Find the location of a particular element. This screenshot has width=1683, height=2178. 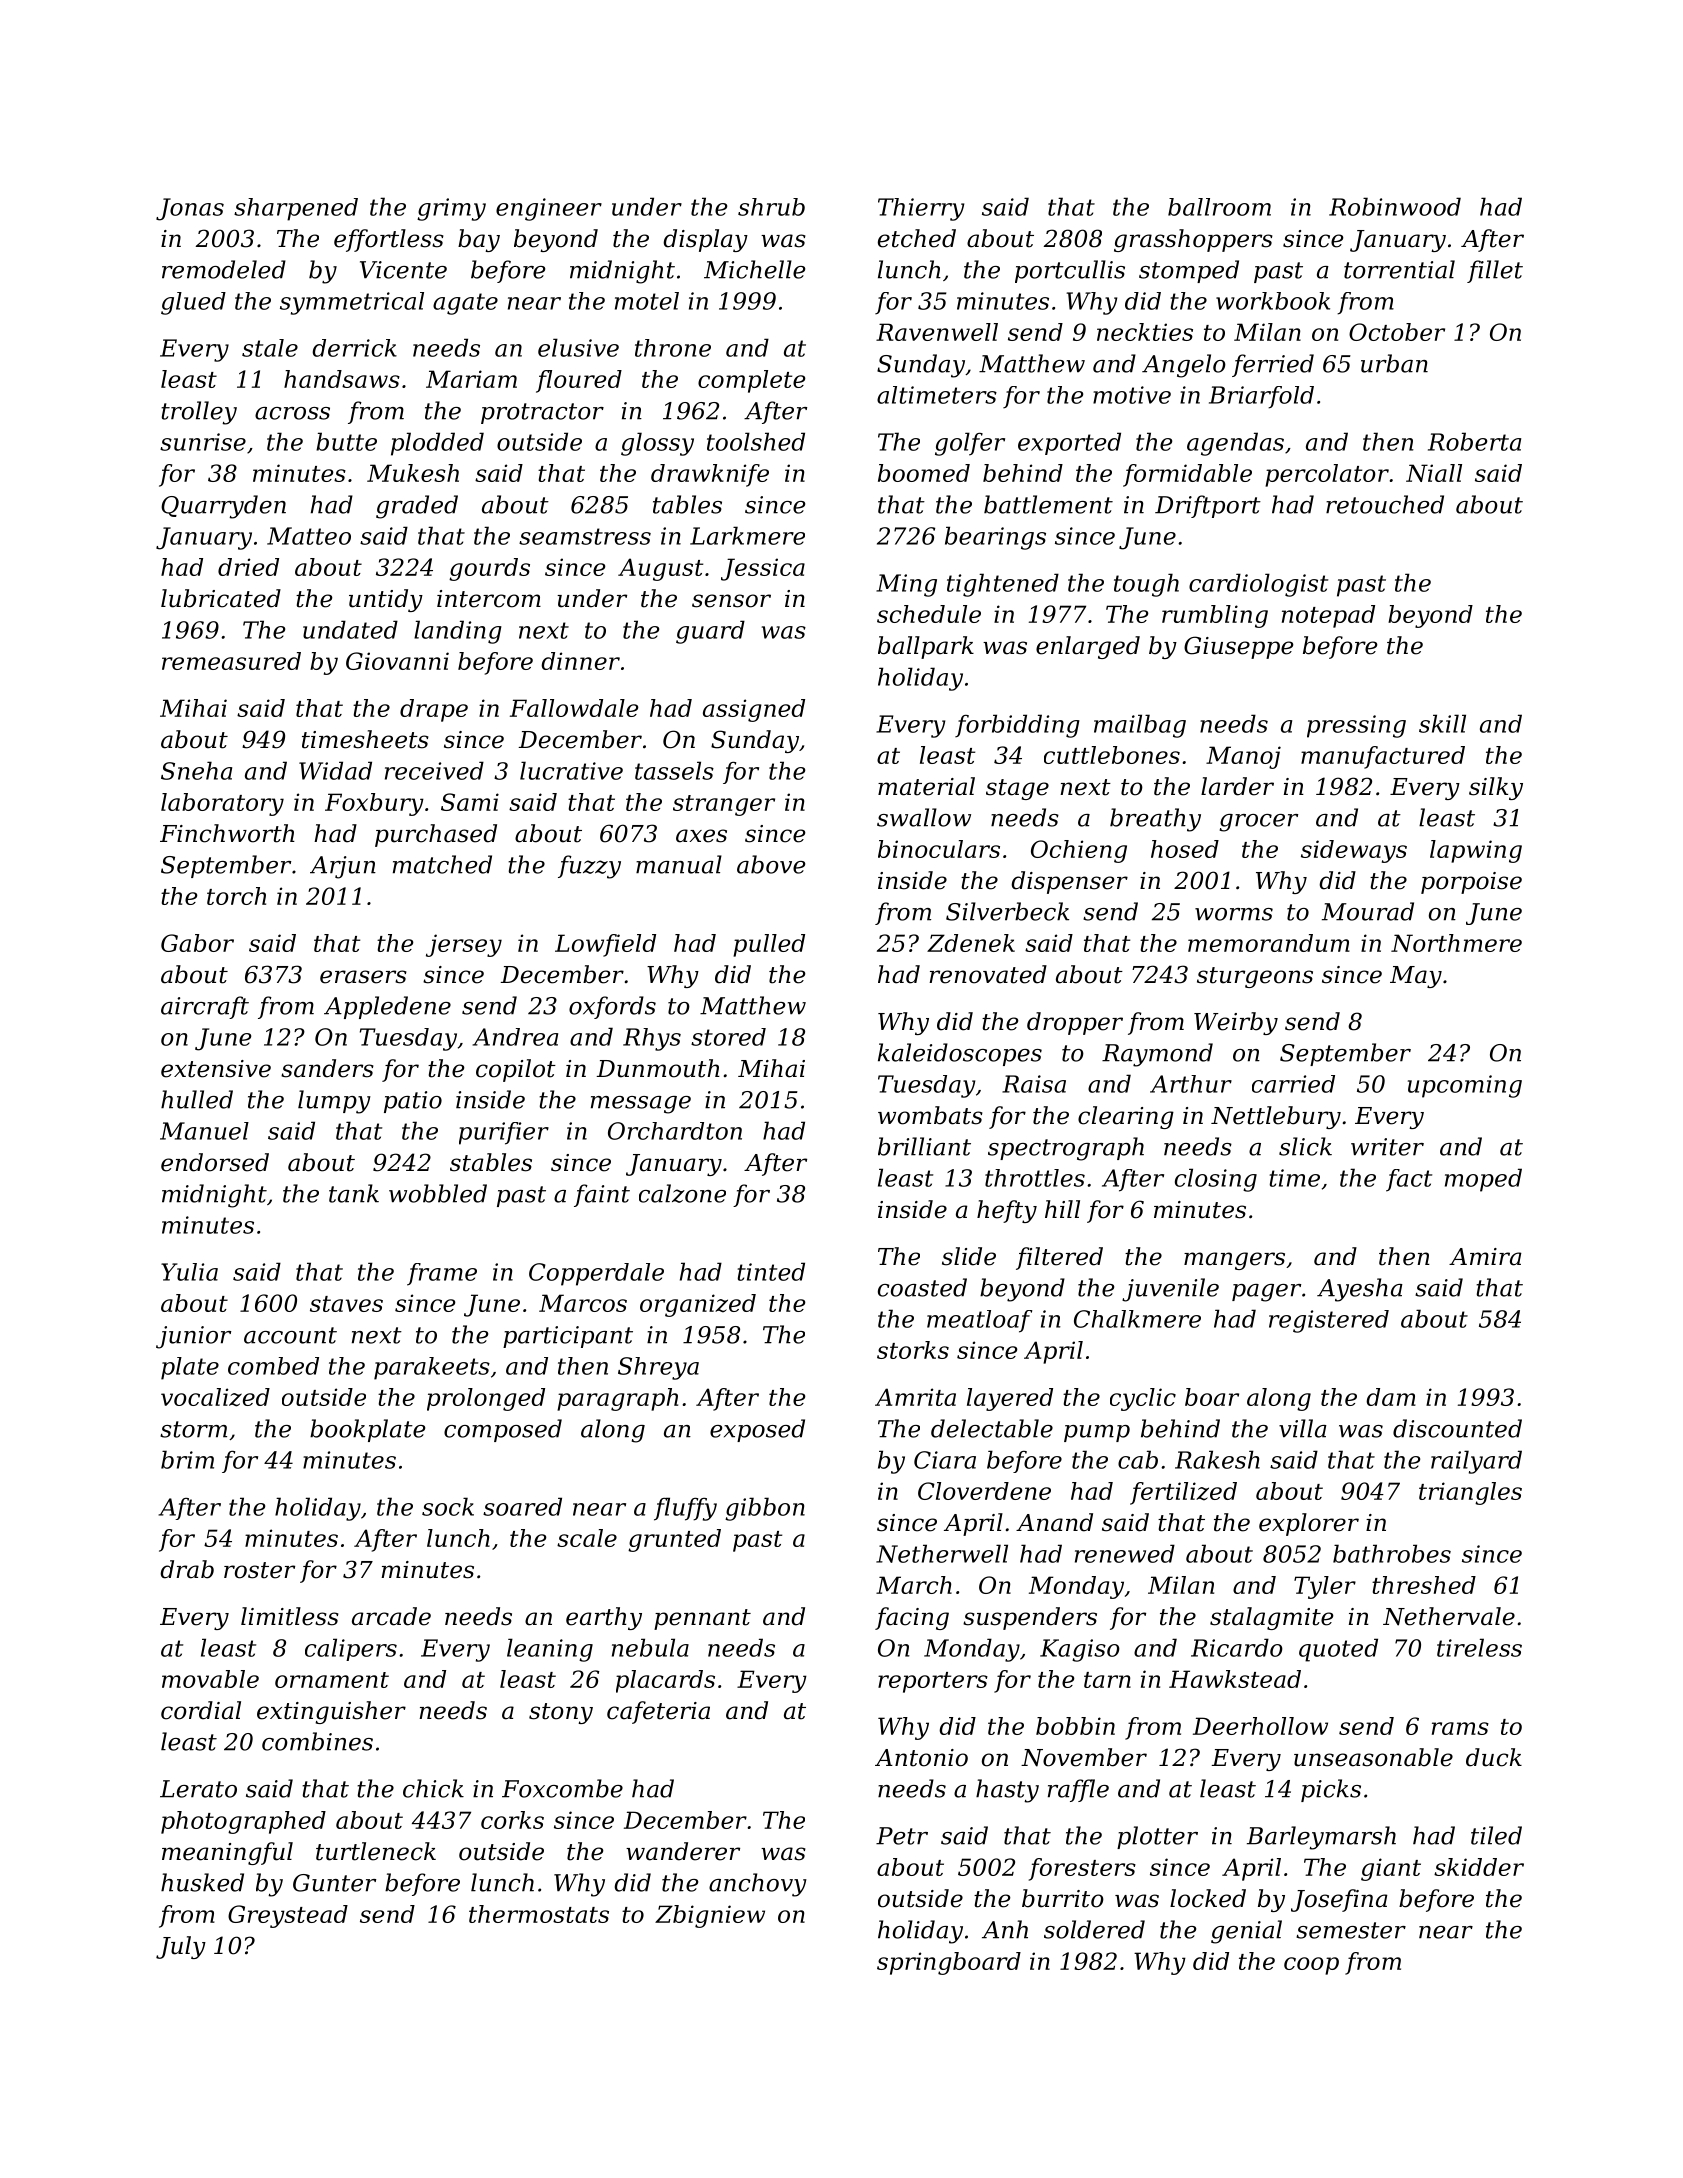

engineer is located at coordinates (549, 209).
